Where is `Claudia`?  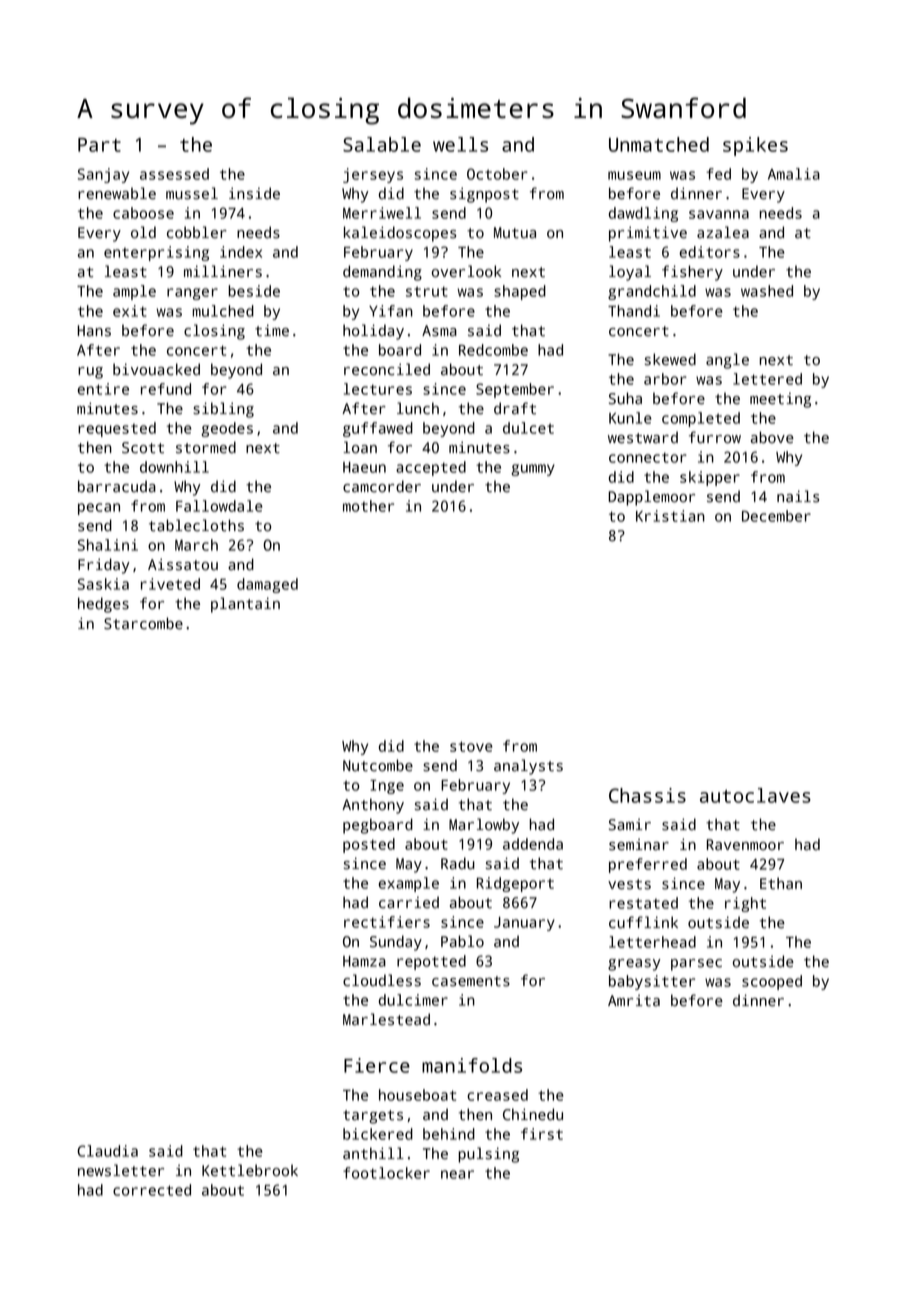
Claudia is located at coordinates (107, 1151).
